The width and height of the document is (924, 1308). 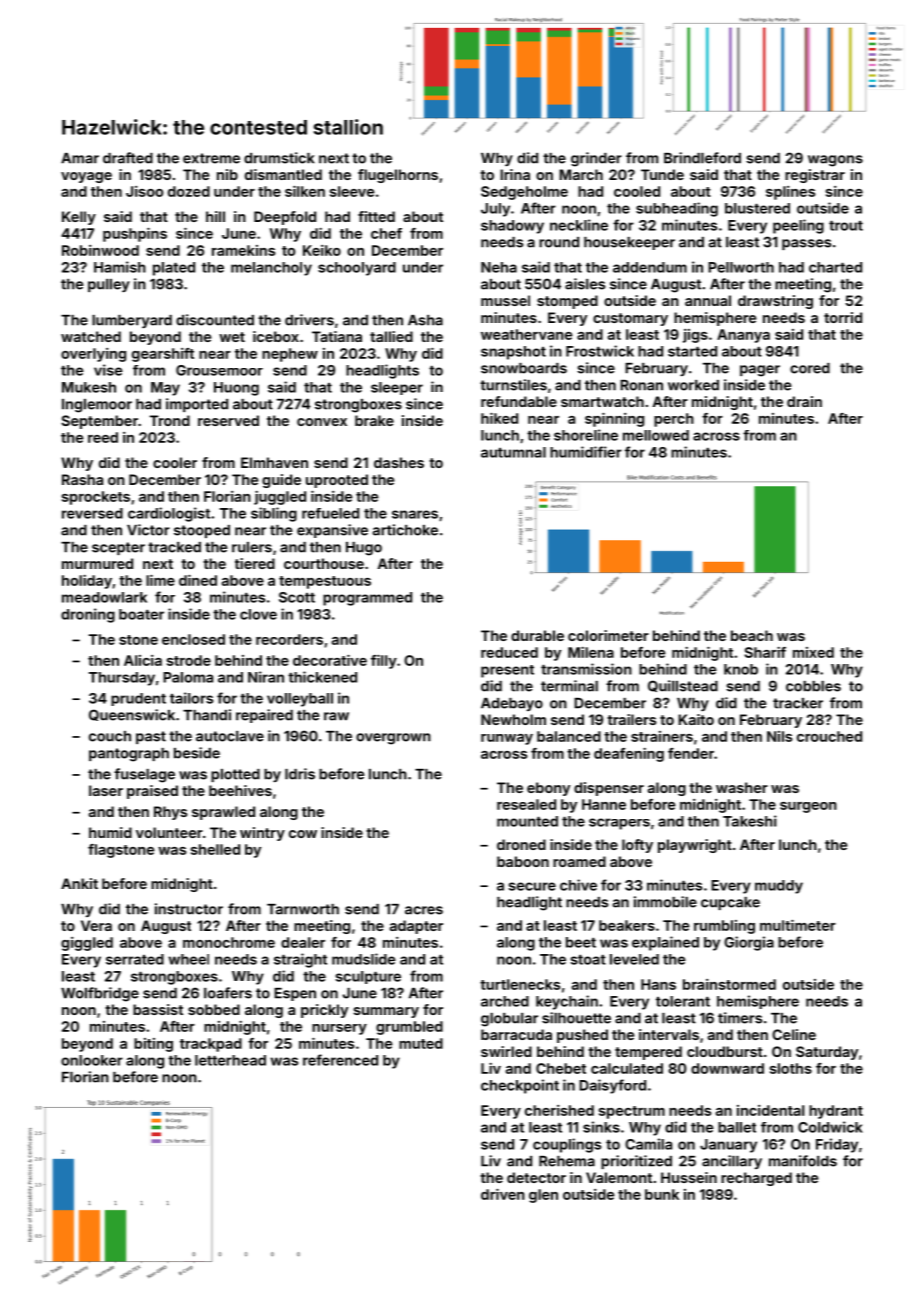 I want to click on torrid, so click(x=843, y=317).
